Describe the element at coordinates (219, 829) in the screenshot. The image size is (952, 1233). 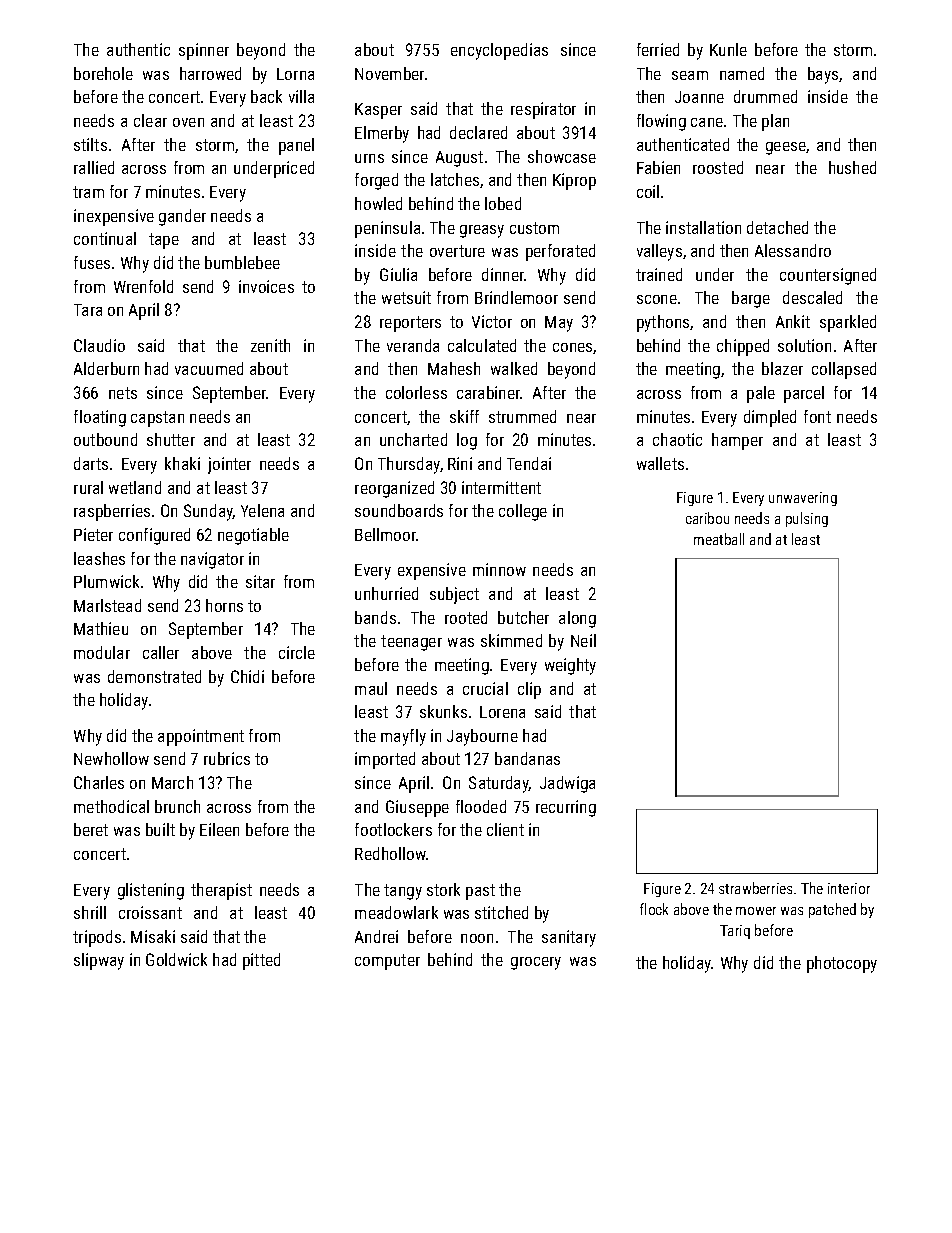
I see `Eileen` at that location.
